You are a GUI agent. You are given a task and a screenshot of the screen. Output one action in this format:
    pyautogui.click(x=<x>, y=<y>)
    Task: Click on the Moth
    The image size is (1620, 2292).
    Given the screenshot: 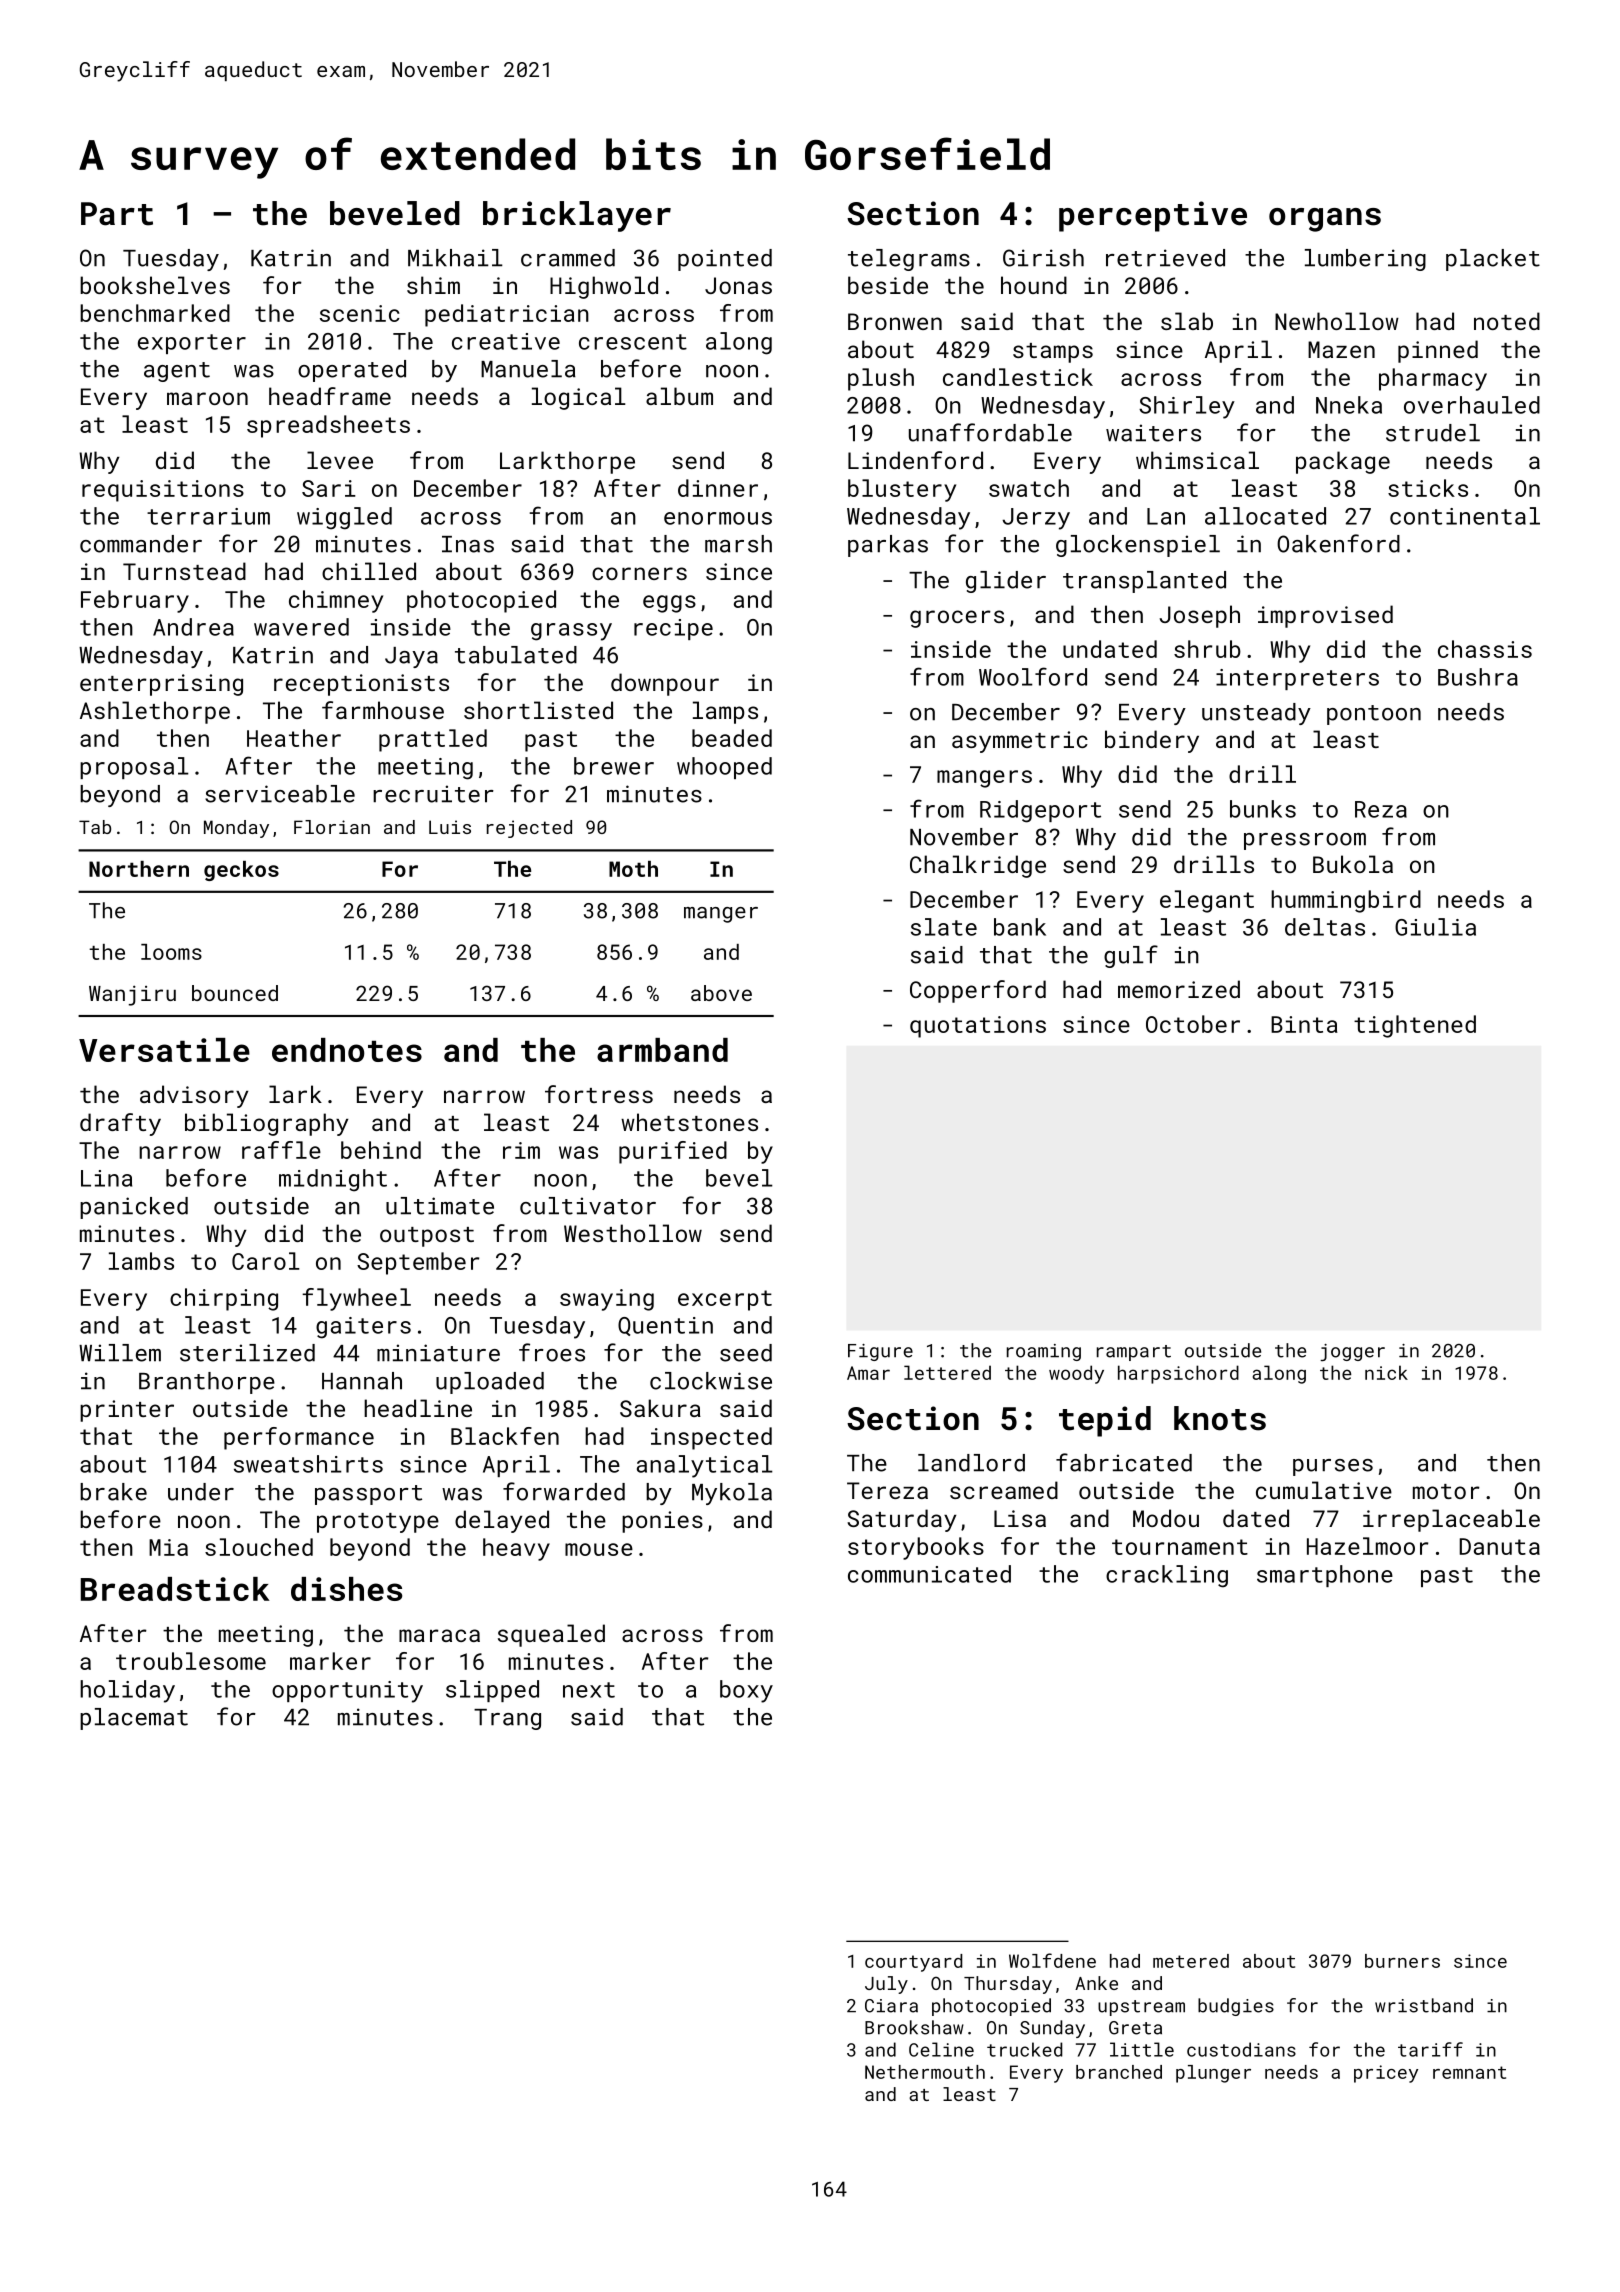 What is the action you would take?
    pyautogui.click(x=633, y=869)
